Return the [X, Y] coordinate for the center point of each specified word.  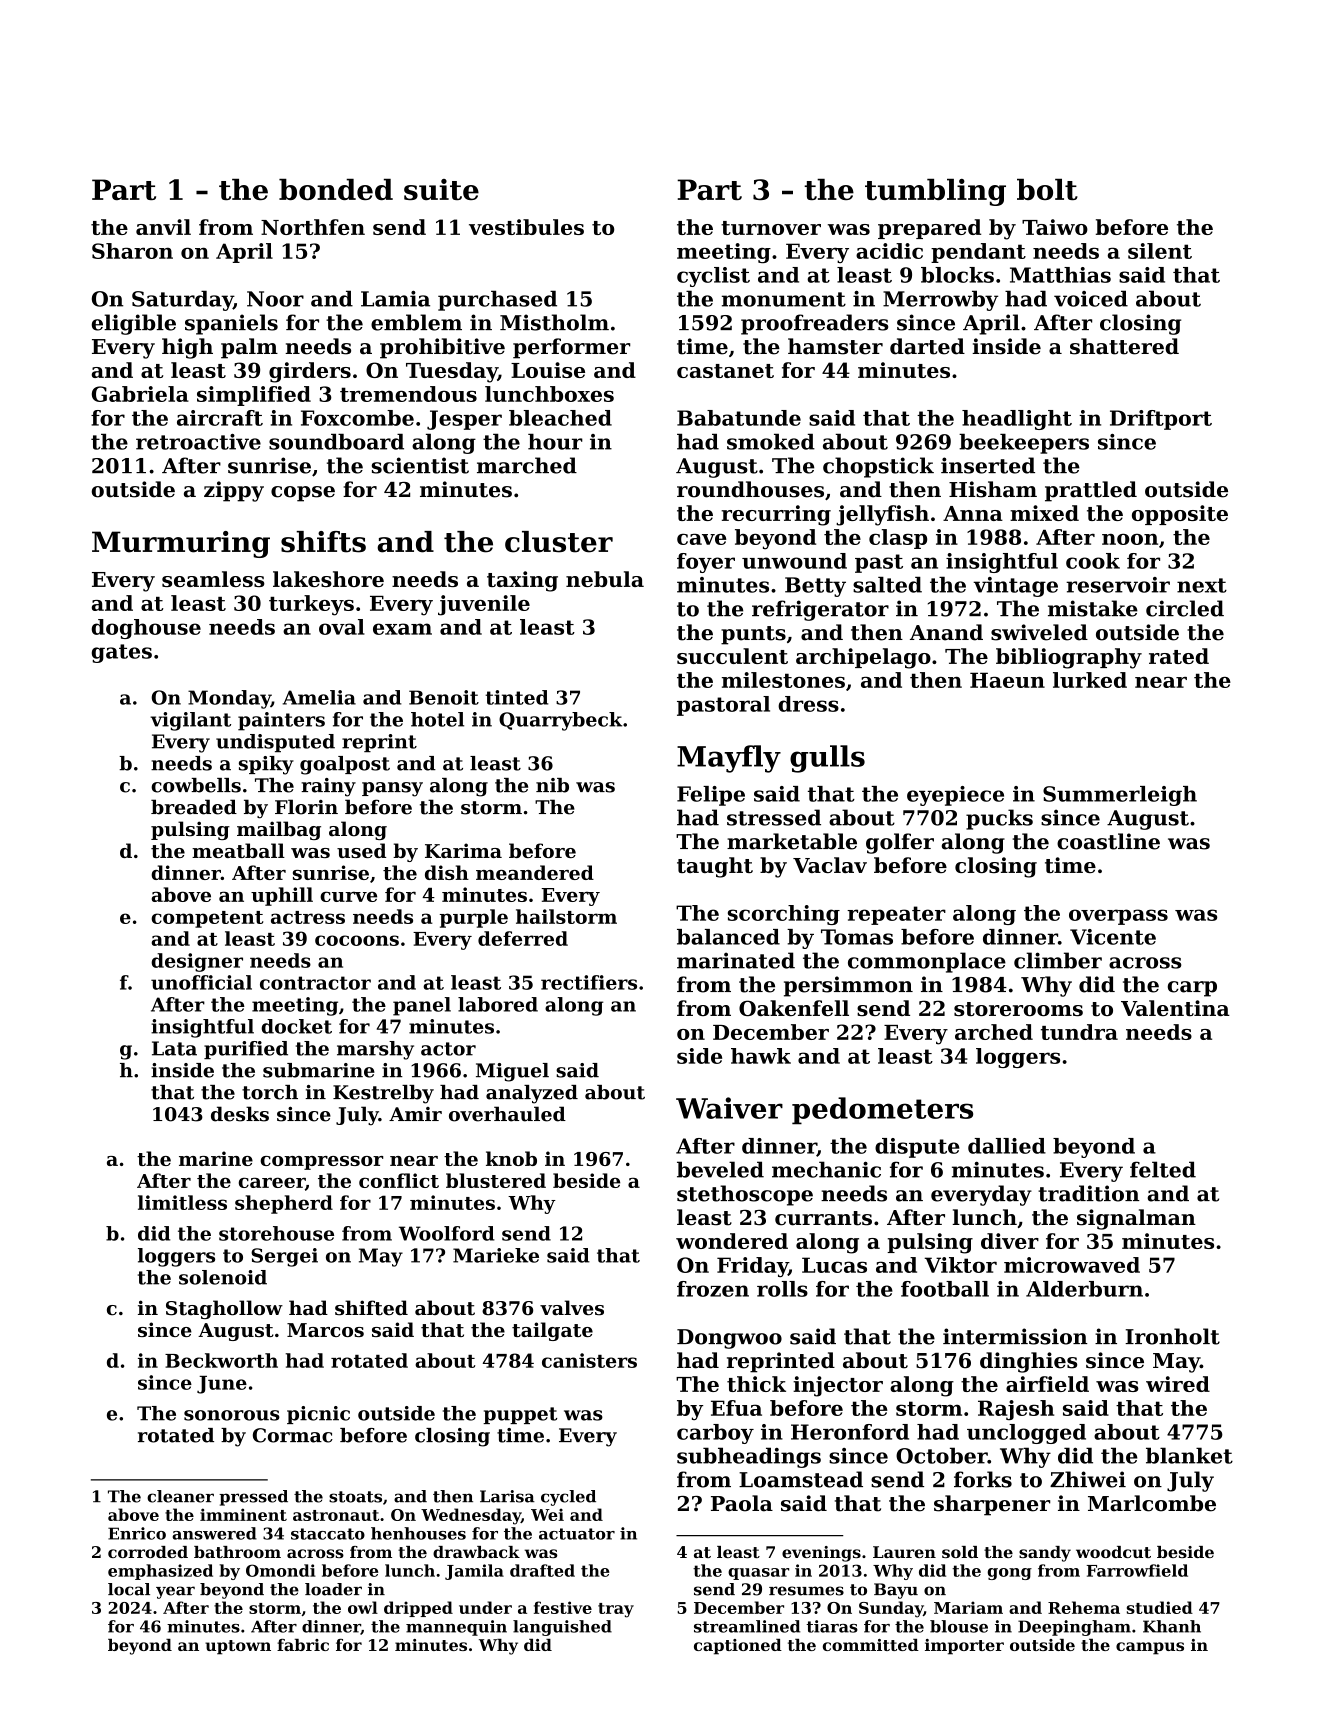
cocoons [357, 940]
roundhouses [750, 489]
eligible [134, 324]
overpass [1118, 917]
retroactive [198, 442]
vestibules [526, 227]
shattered [1124, 346]
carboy [715, 1434]
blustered [496, 1180]
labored [498, 1004]
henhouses [418, 1533]
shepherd [284, 1204]
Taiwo [1055, 227]
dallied [1007, 1146]
